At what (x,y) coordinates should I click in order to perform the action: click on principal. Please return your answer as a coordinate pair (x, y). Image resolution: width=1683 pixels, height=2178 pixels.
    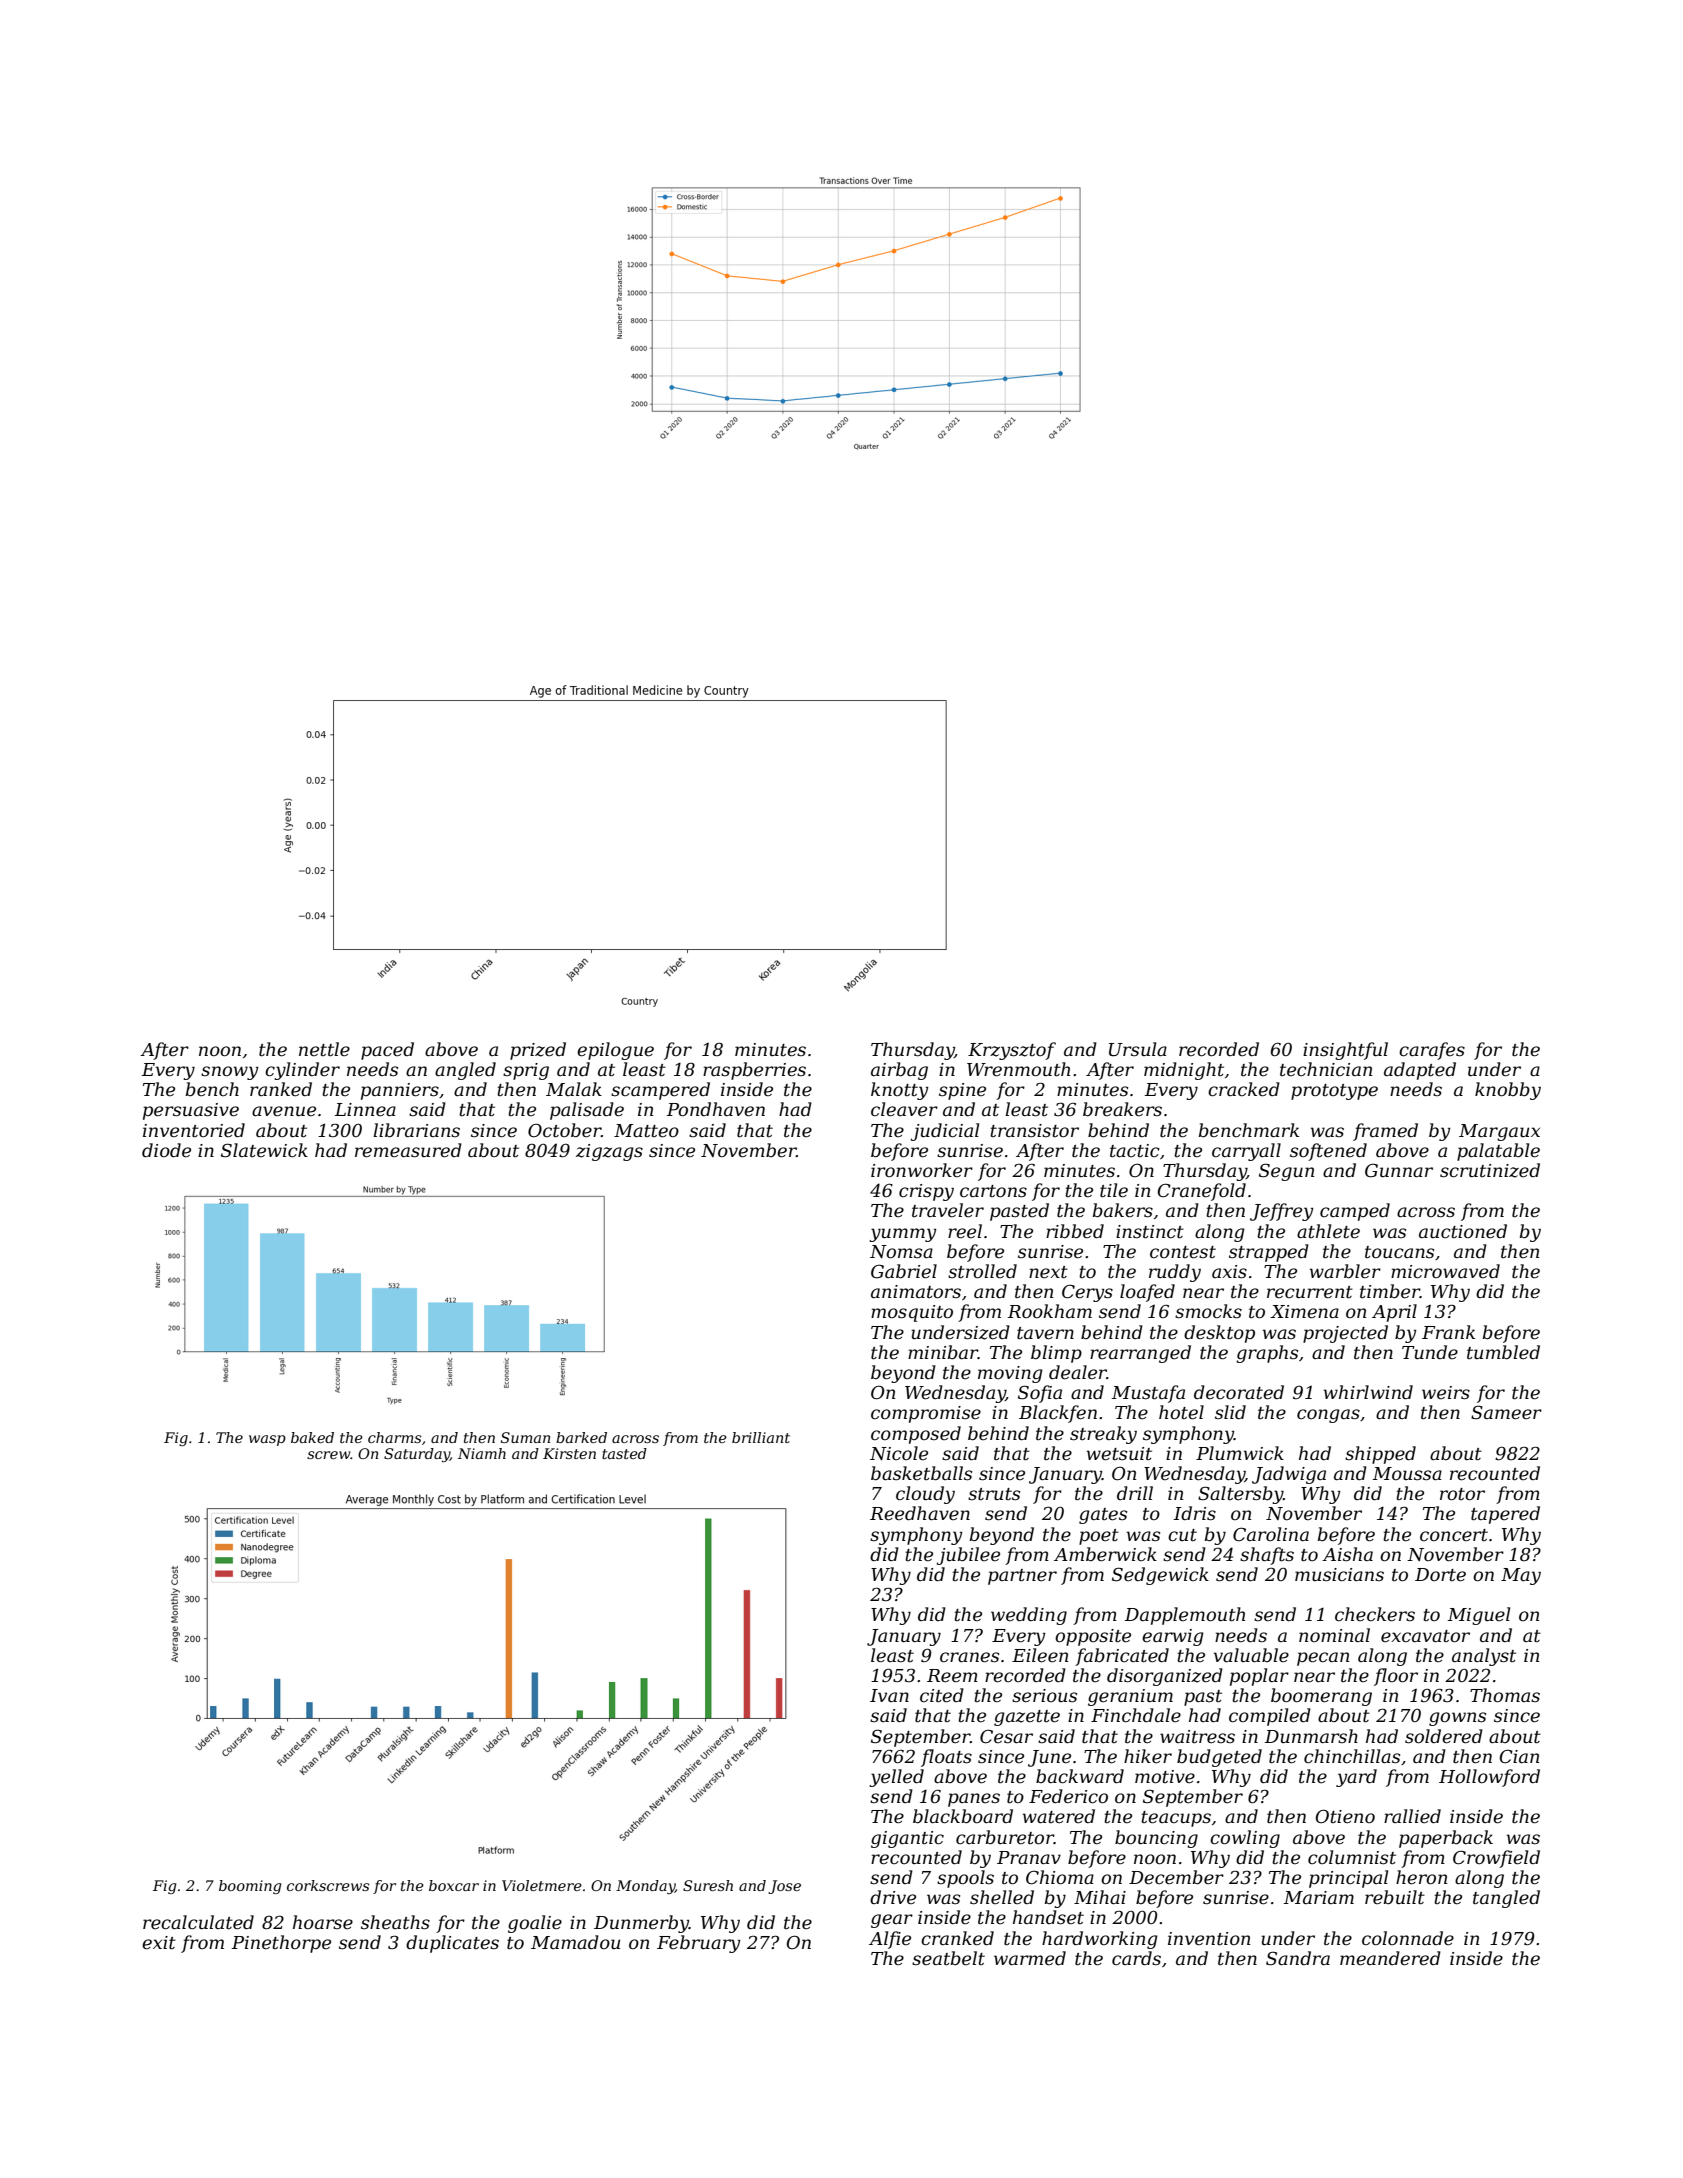
    Looking at the image, I should click on (1348, 1879).
